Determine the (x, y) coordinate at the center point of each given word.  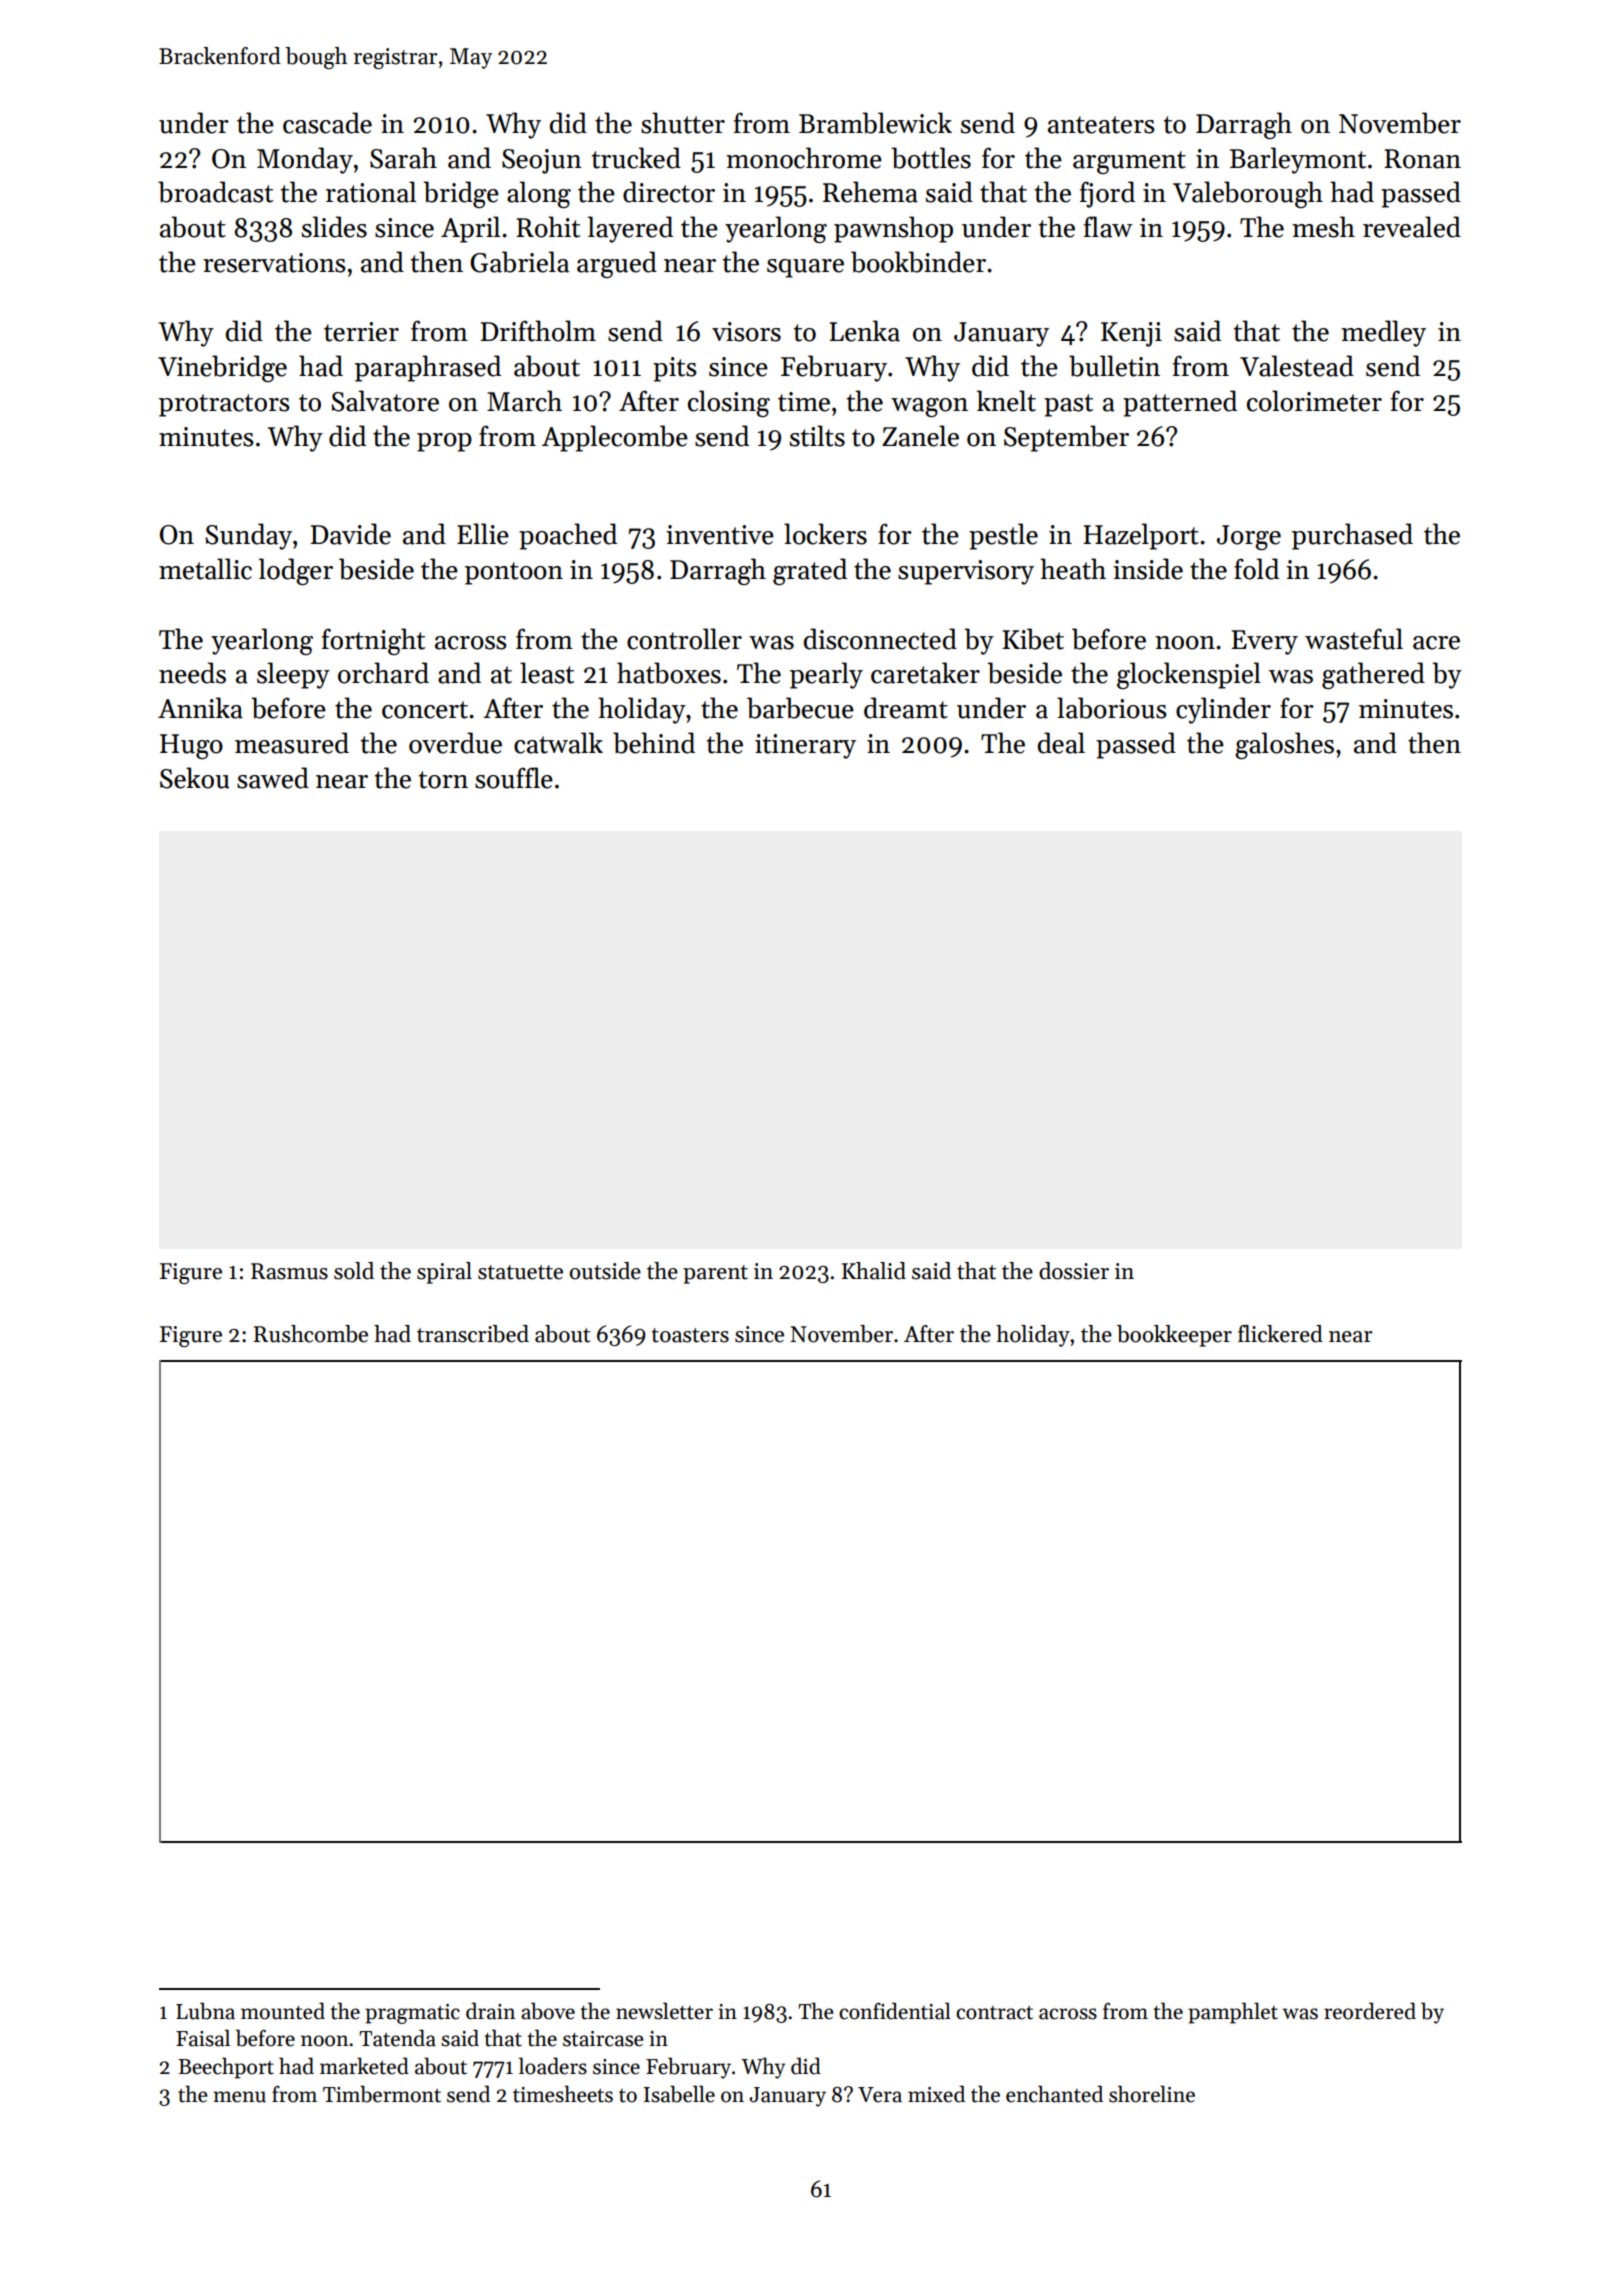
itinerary (805, 746)
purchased (1352, 536)
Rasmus (289, 1271)
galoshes (1284, 745)
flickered (1280, 1334)
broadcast (215, 192)
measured (292, 743)
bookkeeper (1174, 1336)
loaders (553, 2066)
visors (746, 332)
